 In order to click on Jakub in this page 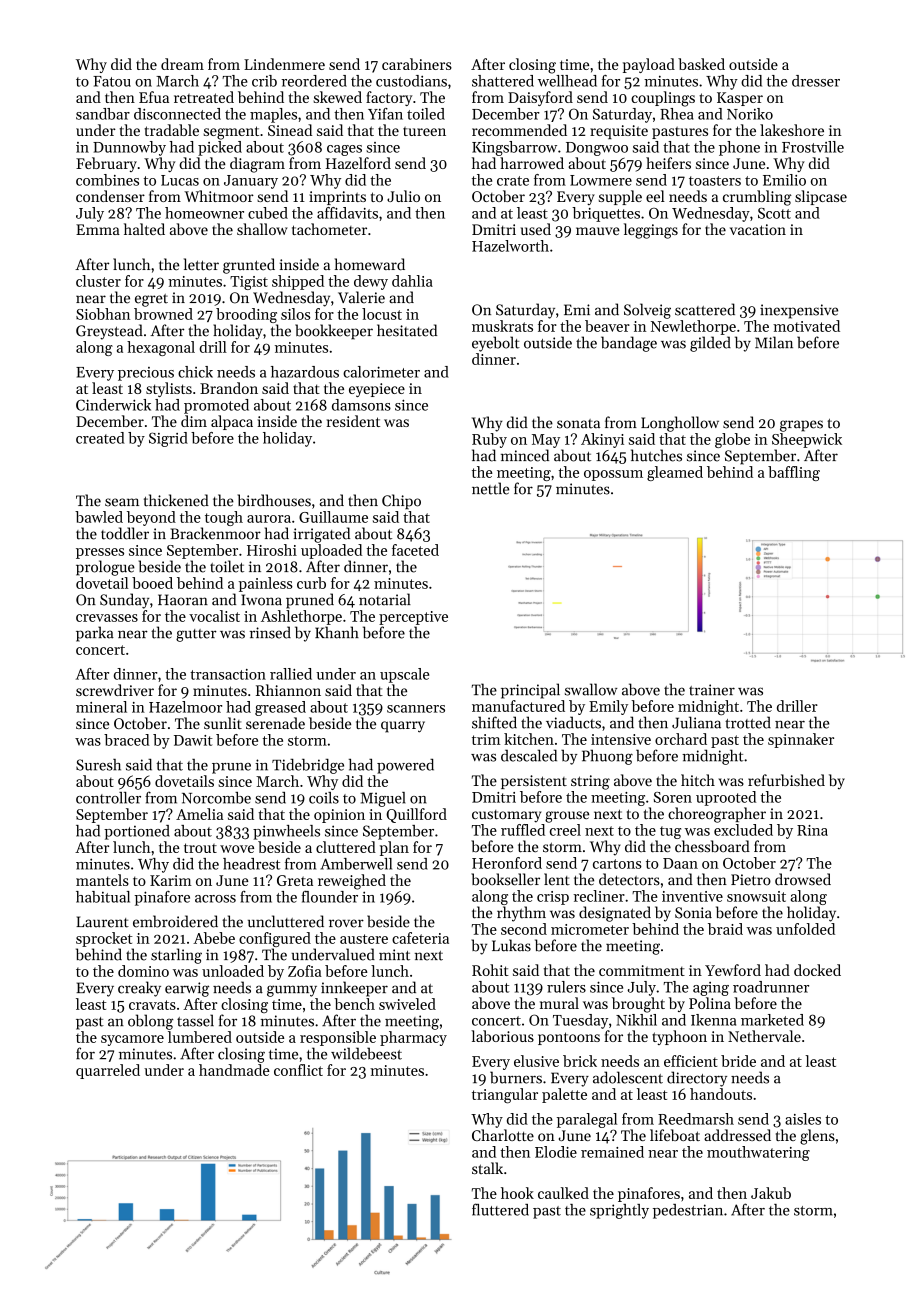, I will do `click(771, 1193)`.
